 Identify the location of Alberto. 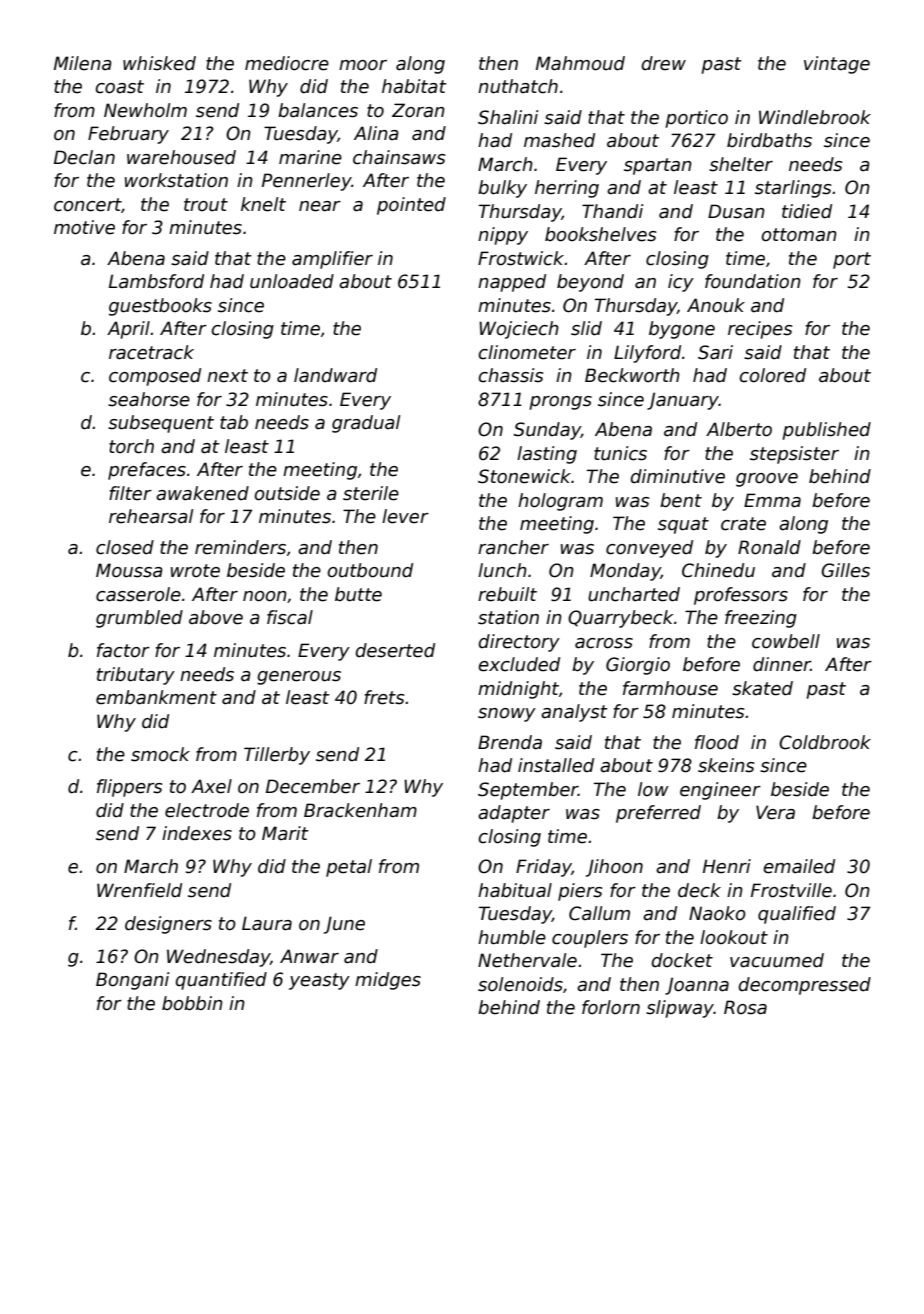
(739, 429).
